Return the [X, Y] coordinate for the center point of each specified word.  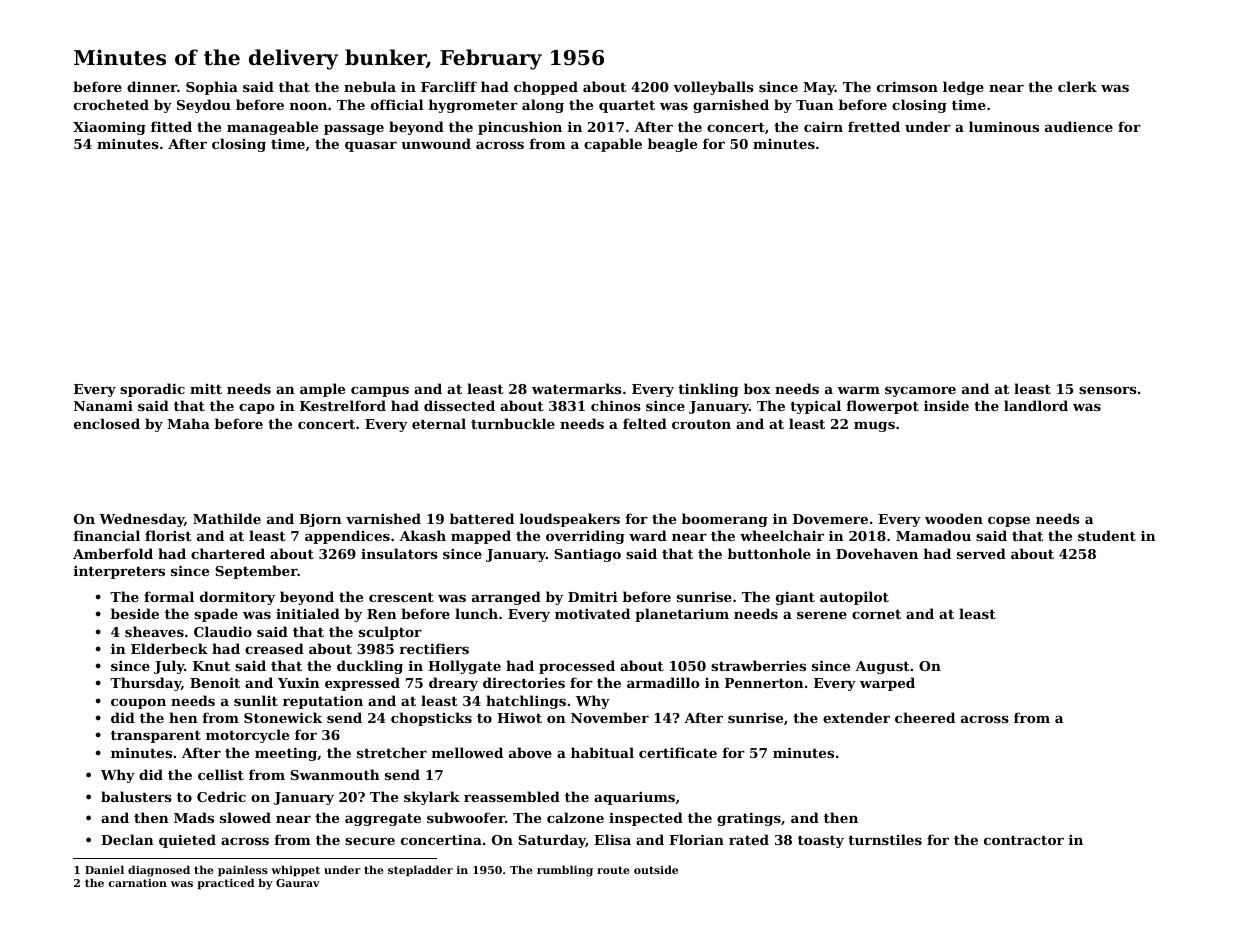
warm [858, 390]
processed [577, 667]
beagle [672, 145]
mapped [481, 537]
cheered [925, 717]
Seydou [204, 106]
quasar [371, 147]
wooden [954, 518]
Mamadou [933, 535]
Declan [127, 839]
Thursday [145, 684]
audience [1079, 126]
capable [613, 145]
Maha [188, 423]
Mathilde [227, 518]
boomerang [725, 520]
